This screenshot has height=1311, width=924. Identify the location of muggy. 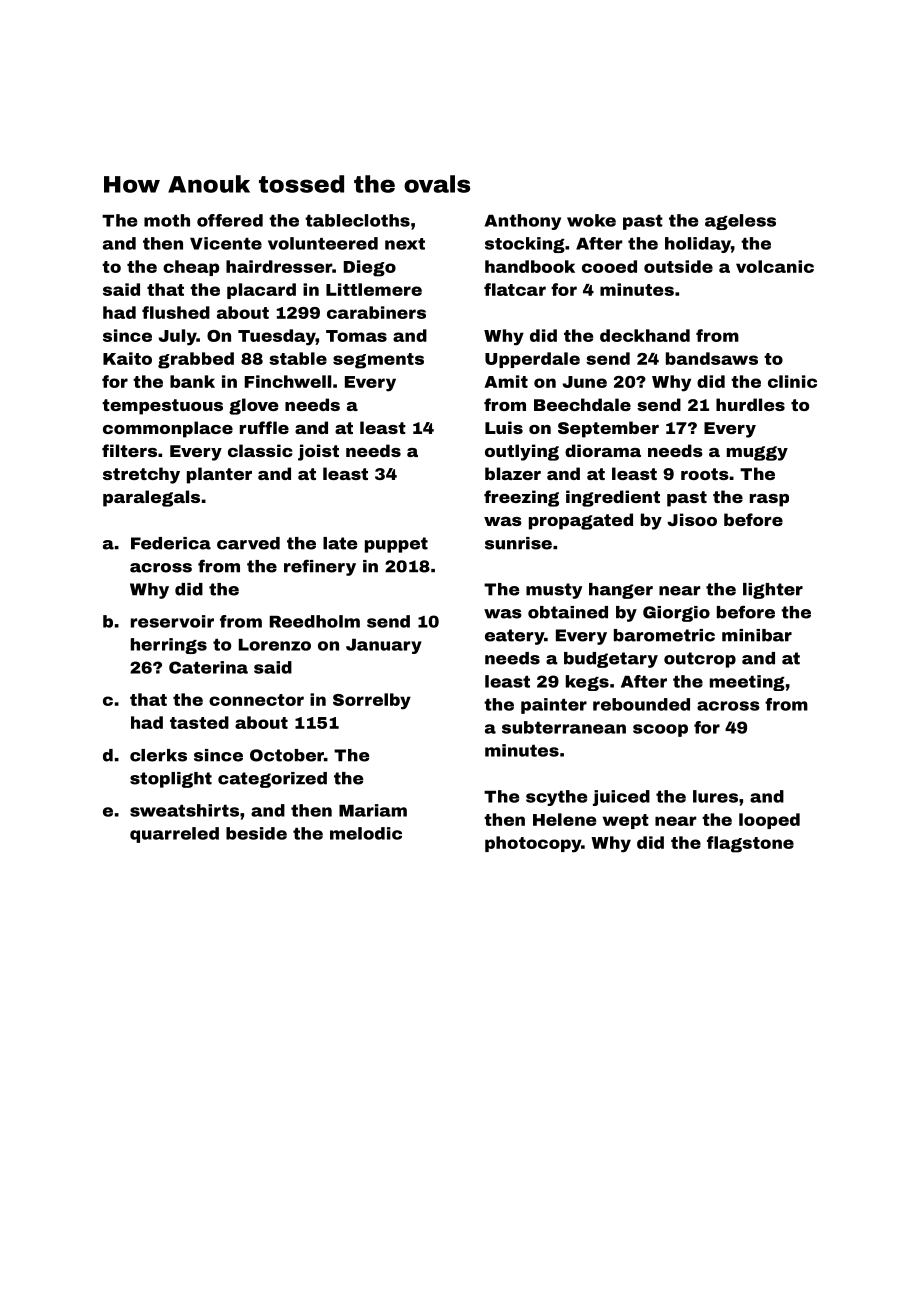
(757, 453).
